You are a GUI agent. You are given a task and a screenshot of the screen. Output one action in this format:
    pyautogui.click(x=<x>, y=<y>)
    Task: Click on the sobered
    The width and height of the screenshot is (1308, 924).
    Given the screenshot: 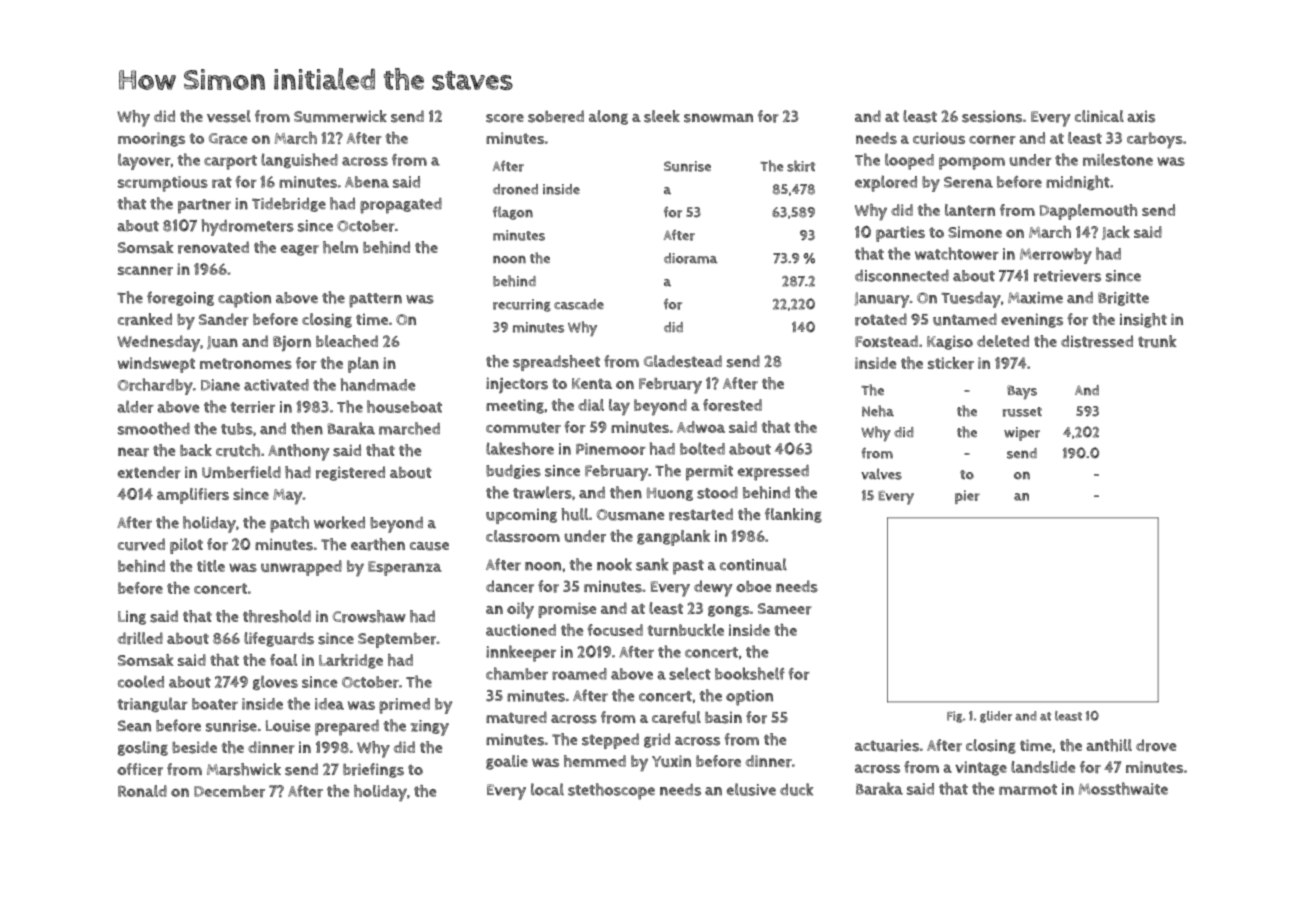 What is the action you would take?
    pyautogui.click(x=556, y=116)
